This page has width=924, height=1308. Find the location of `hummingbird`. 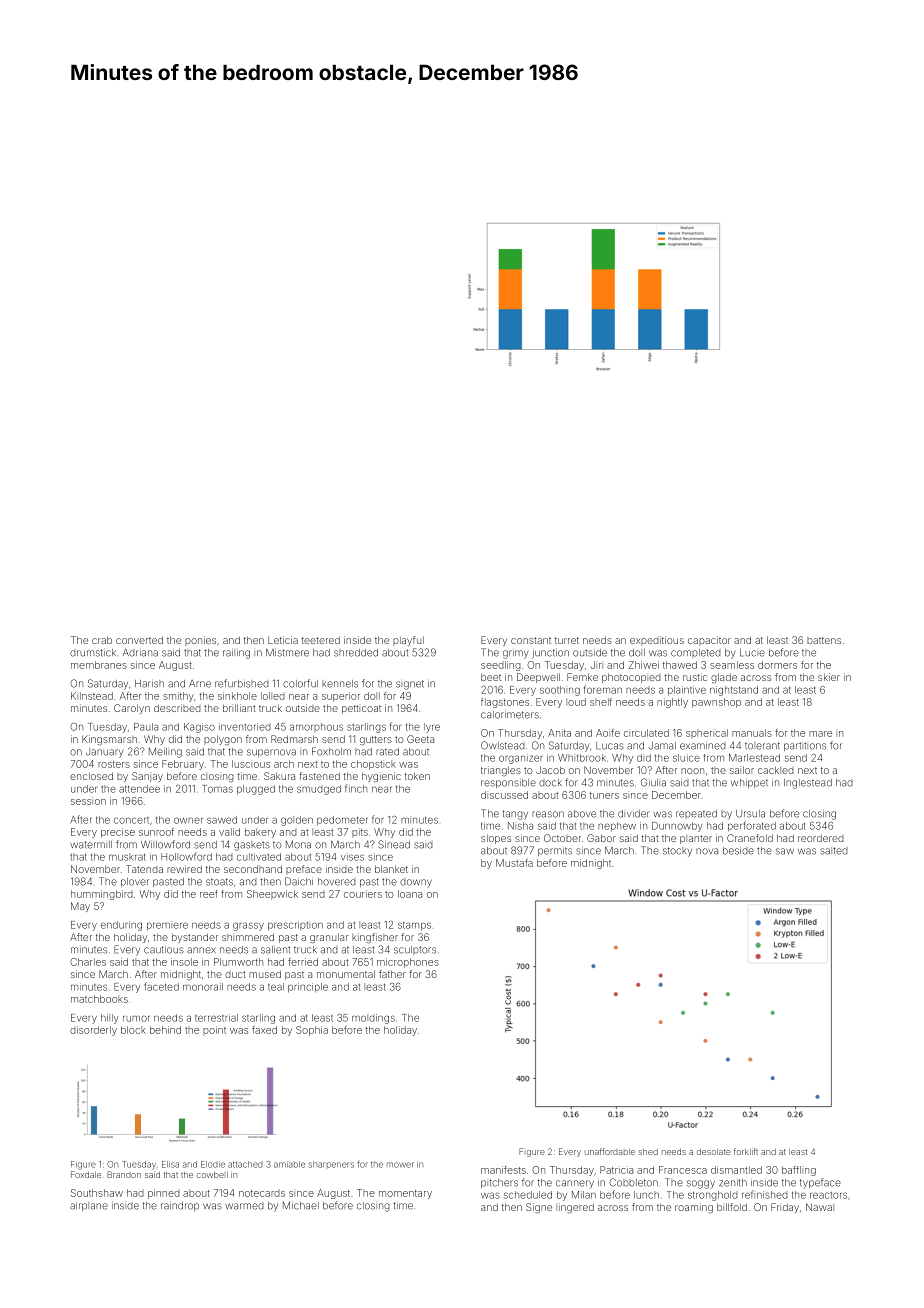

hummingbird is located at coordinates (102, 895).
